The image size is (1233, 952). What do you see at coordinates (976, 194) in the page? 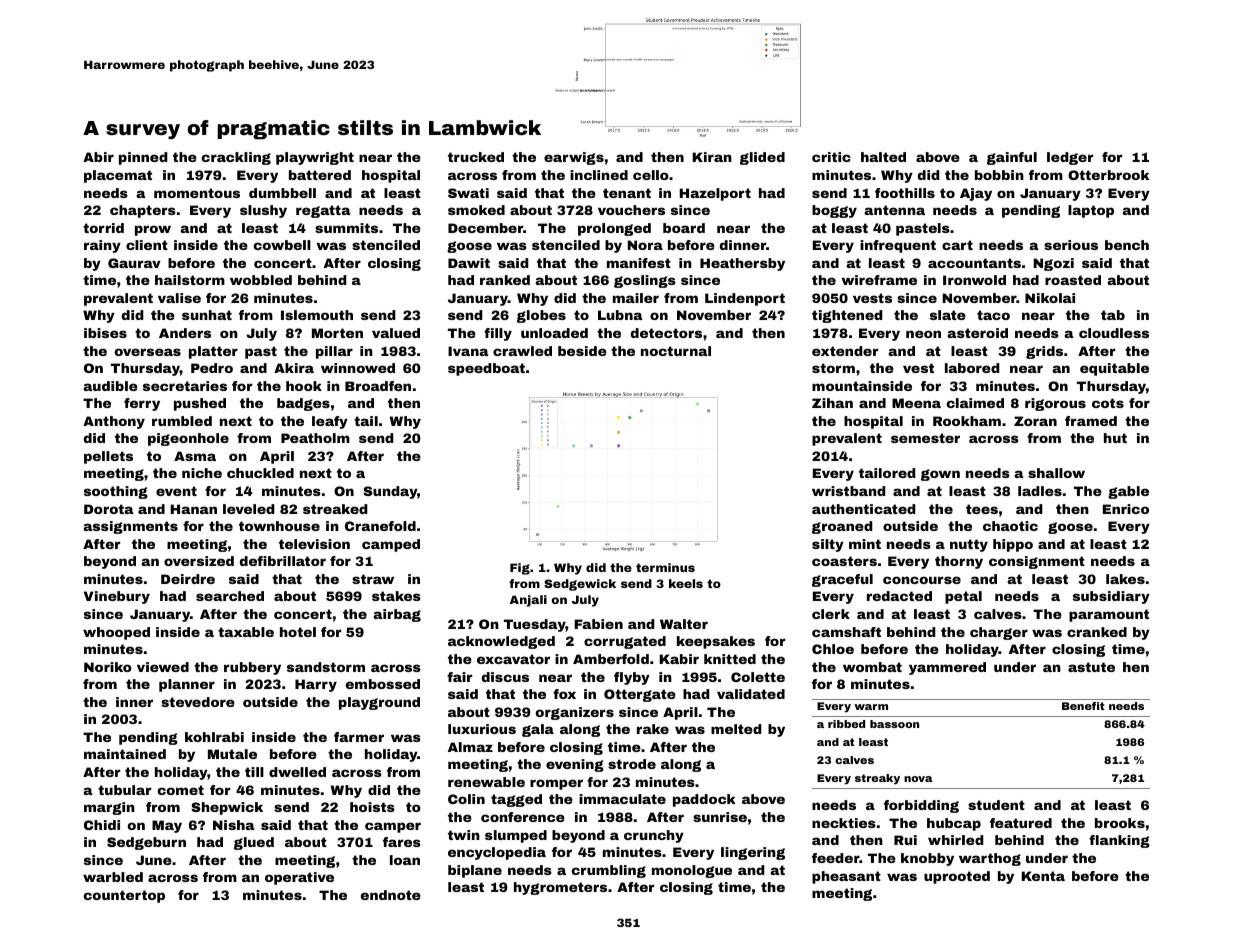
I see `Ajay` at bounding box center [976, 194].
